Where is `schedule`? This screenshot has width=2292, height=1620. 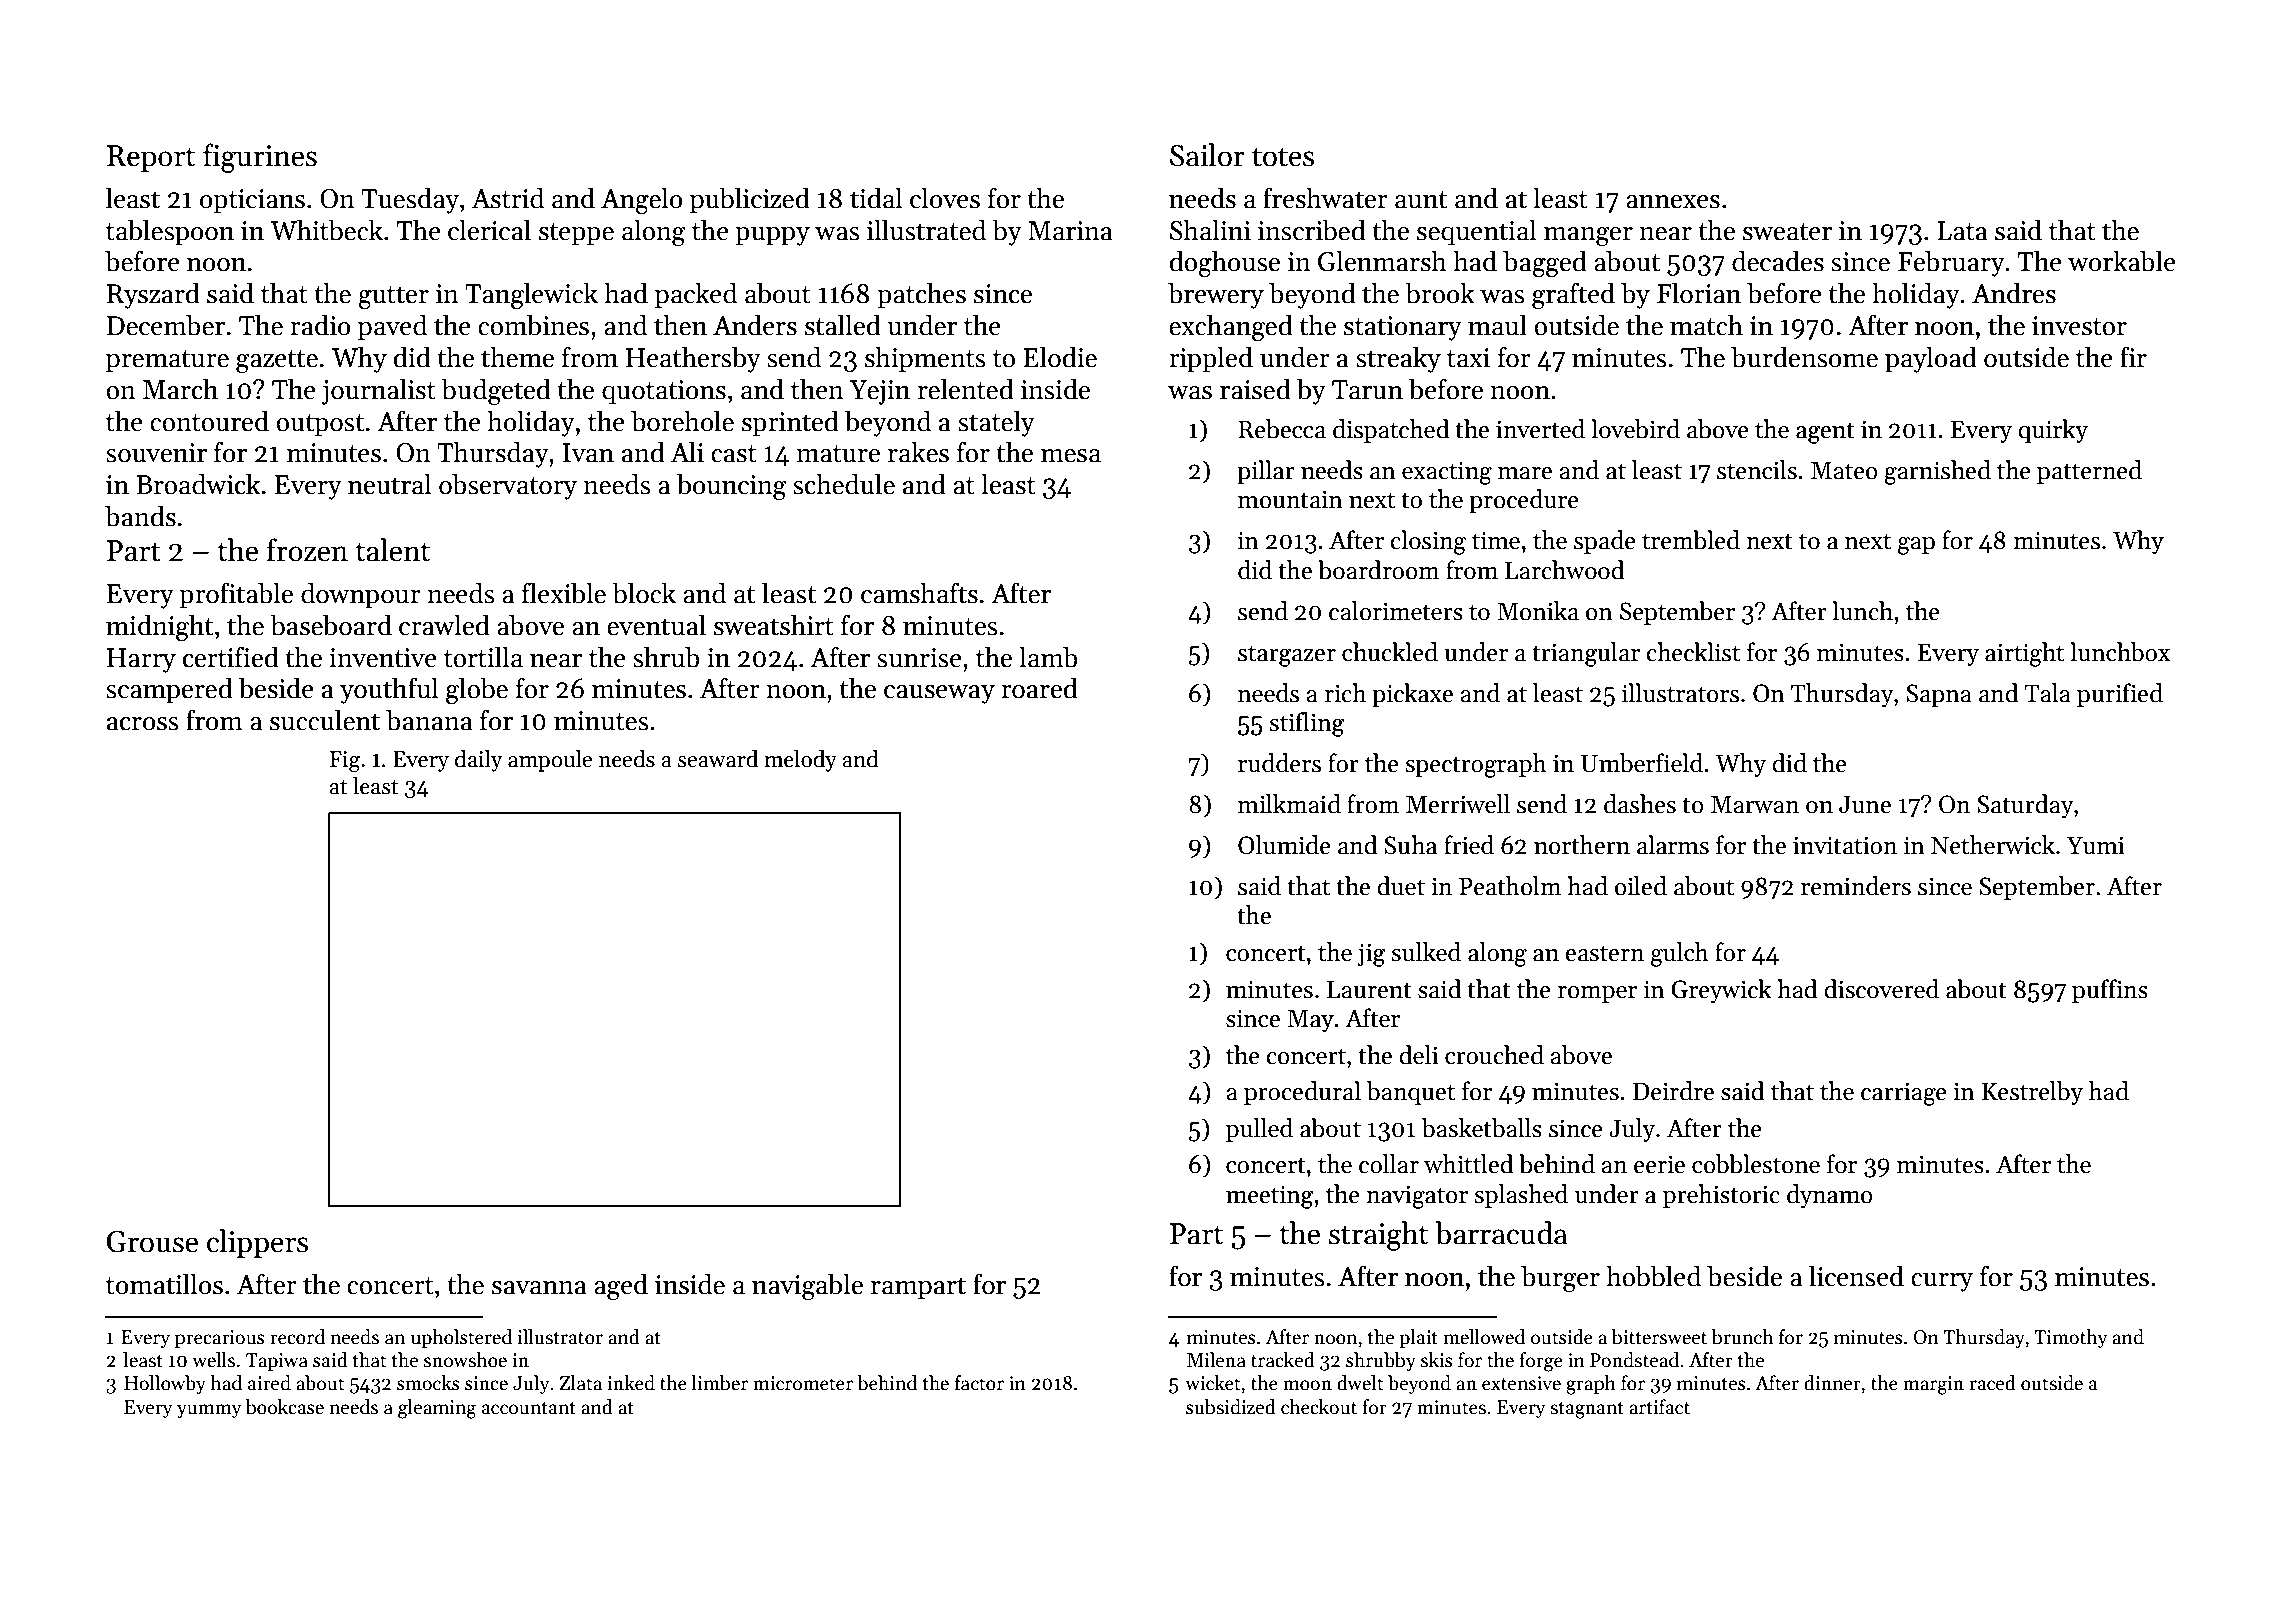 schedule is located at coordinates (844, 484).
